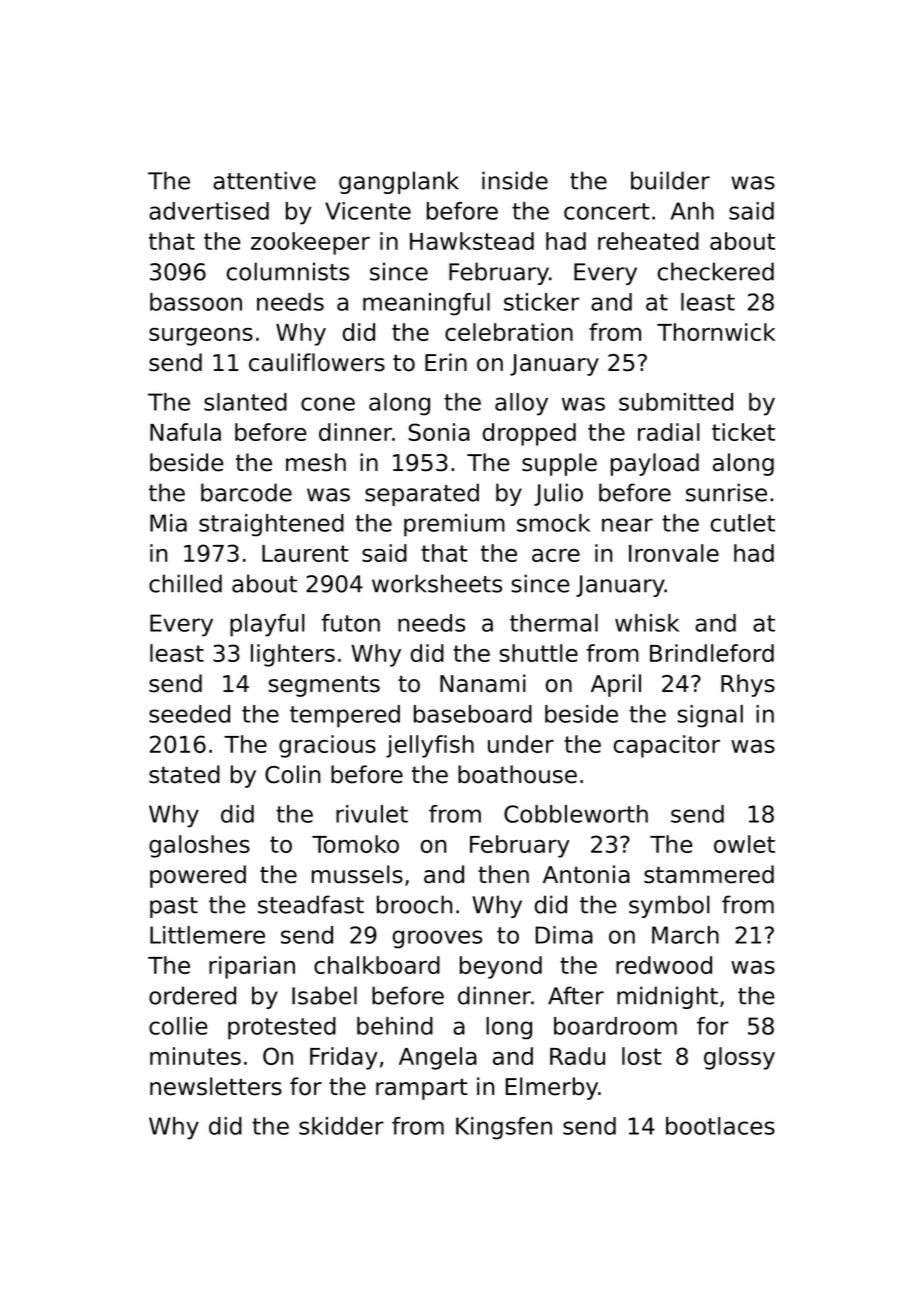  I want to click on Brindleford, so click(712, 653).
